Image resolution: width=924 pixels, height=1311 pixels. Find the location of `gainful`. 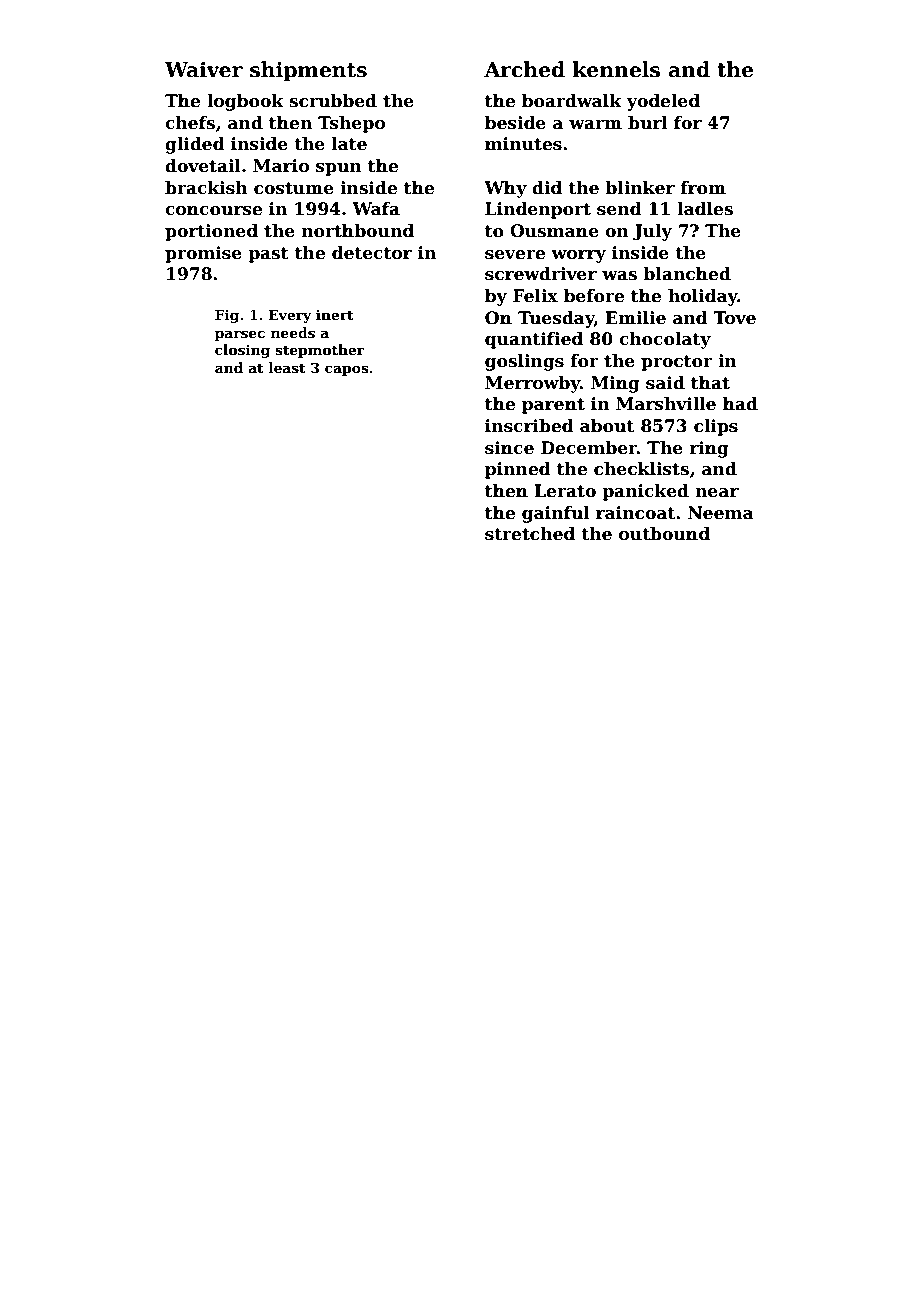

gainful is located at coordinates (556, 514).
